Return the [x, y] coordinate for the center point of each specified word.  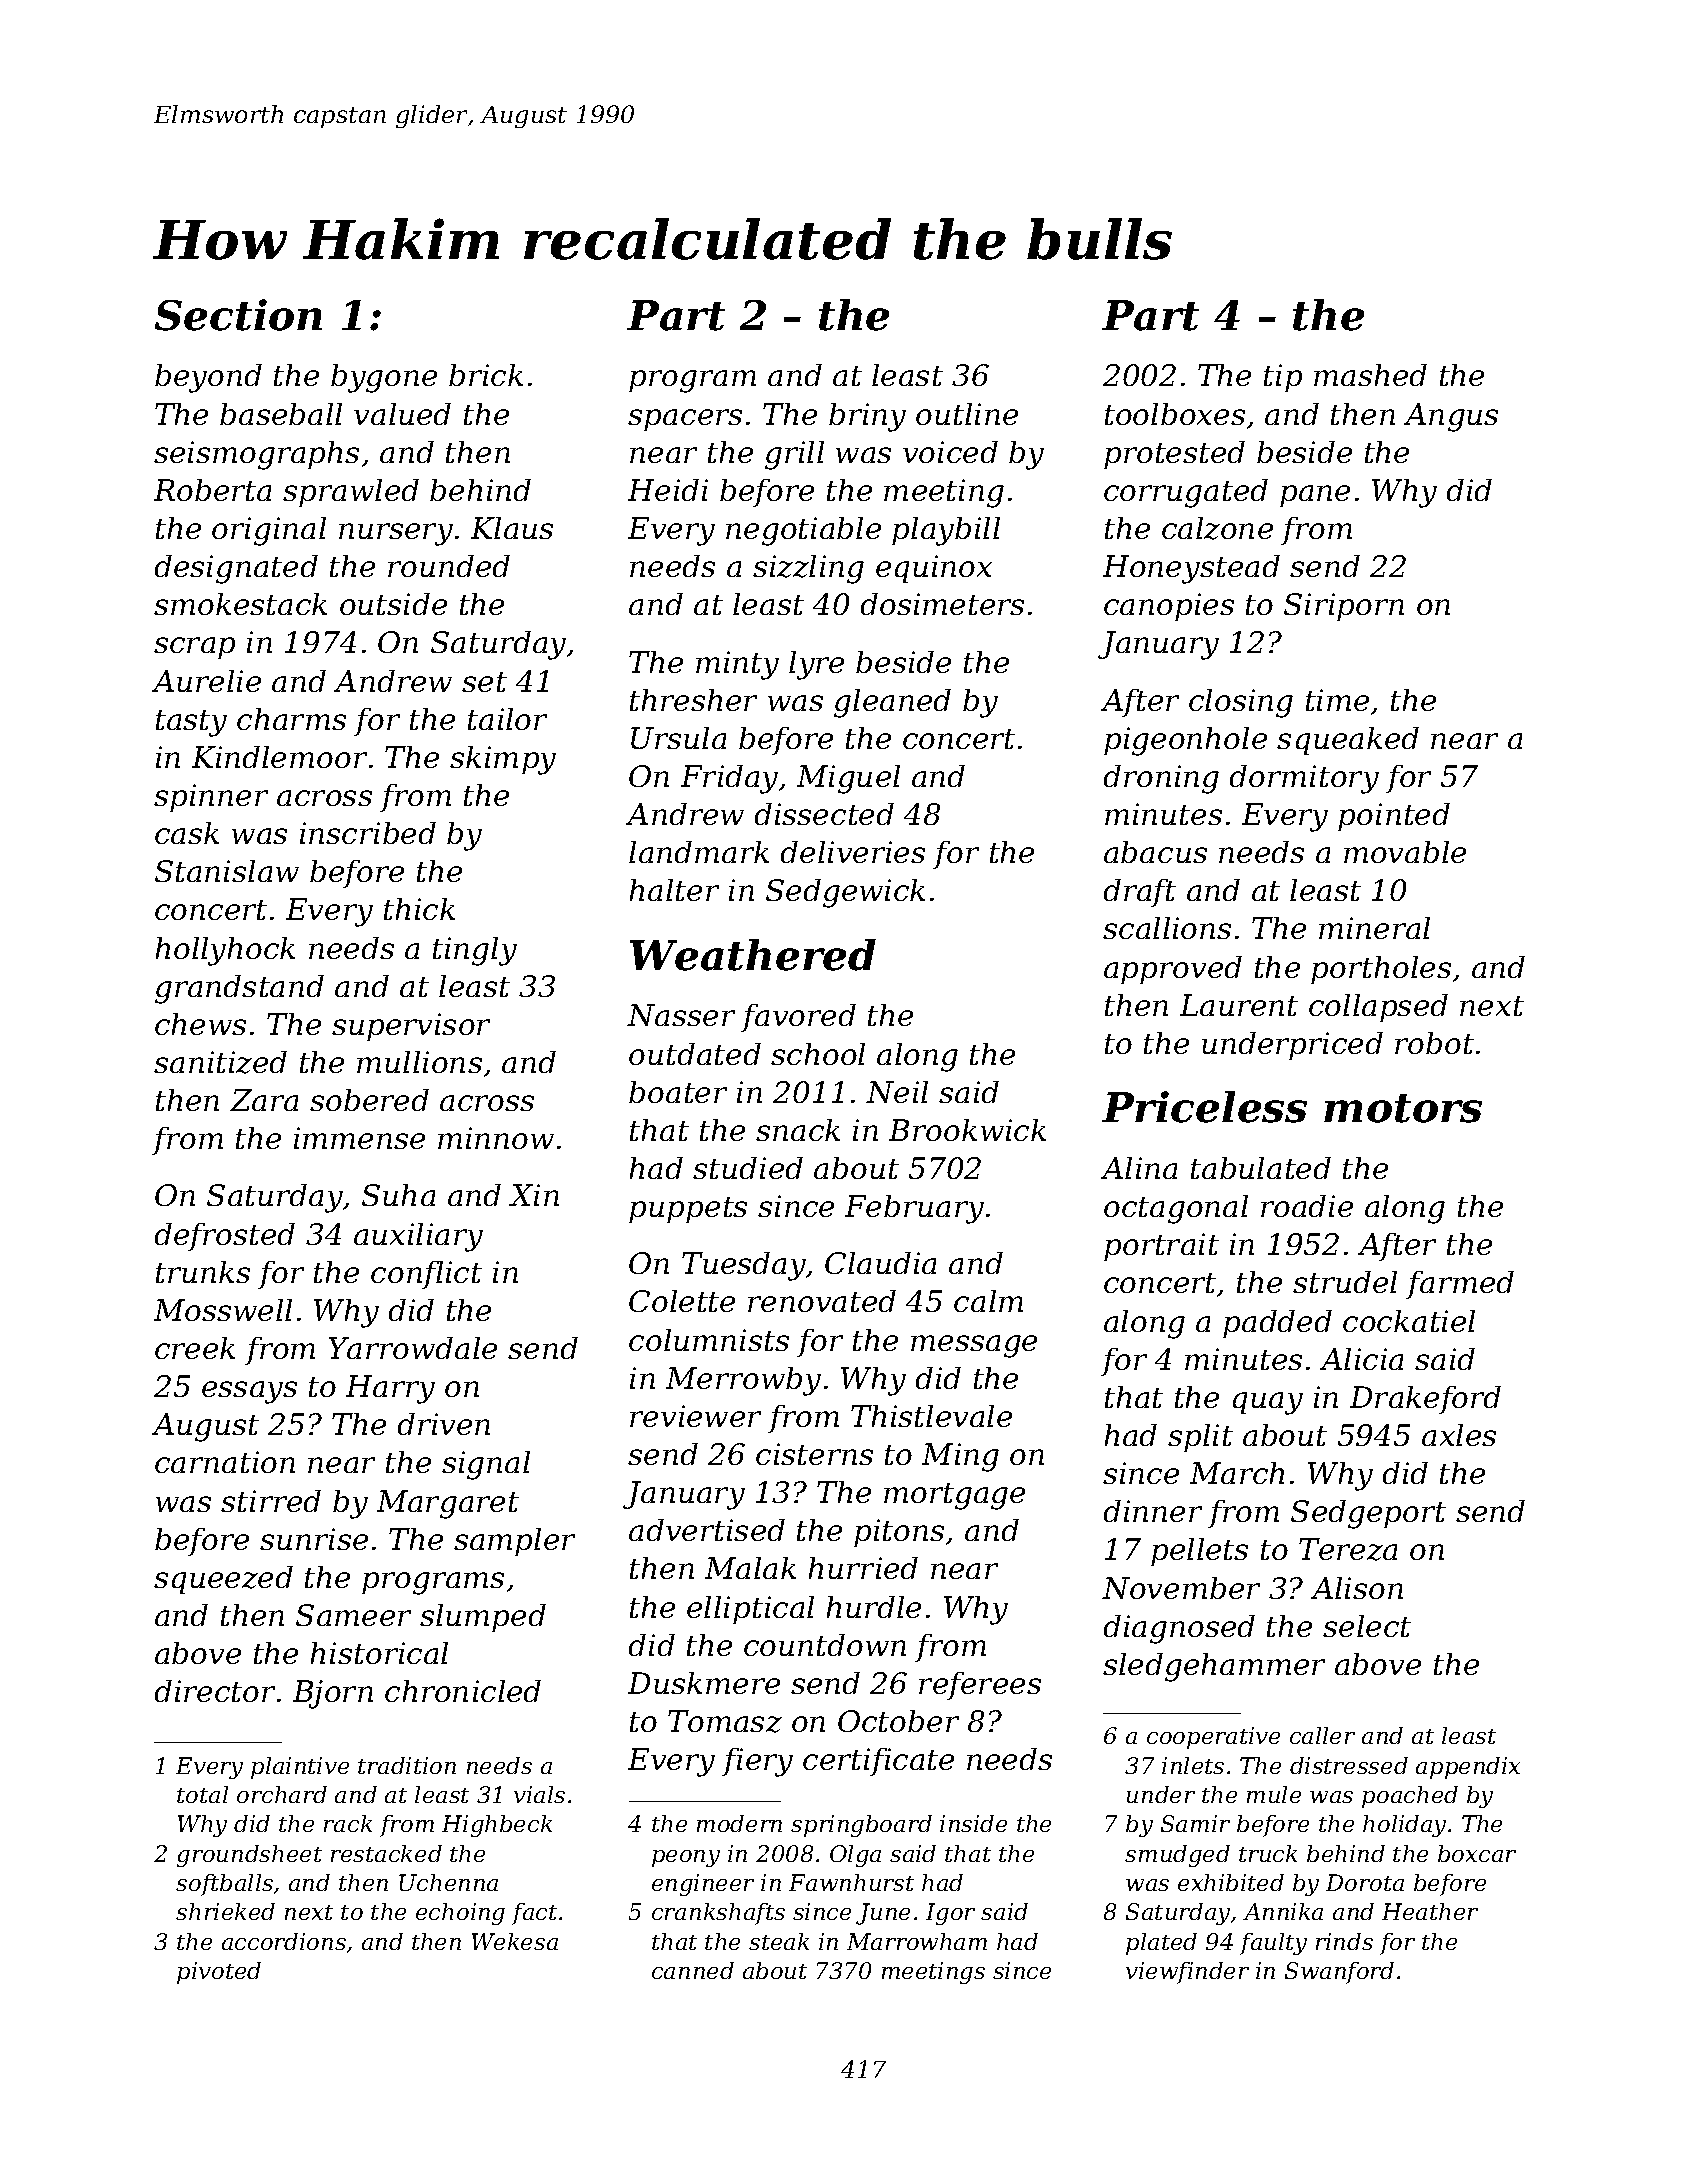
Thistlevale [931, 1416]
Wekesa [515, 1941]
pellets [1199, 1552]
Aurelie [206, 681]
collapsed [1378, 1008]
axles [1459, 1435]
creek [195, 1348]
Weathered [753, 955]
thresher [693, 700]
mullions [419, 1062]
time [1337, 700]
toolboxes [1175, 414]
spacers [685, 420]
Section [238, 315]
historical [379, 1653]
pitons [899, 1533]
